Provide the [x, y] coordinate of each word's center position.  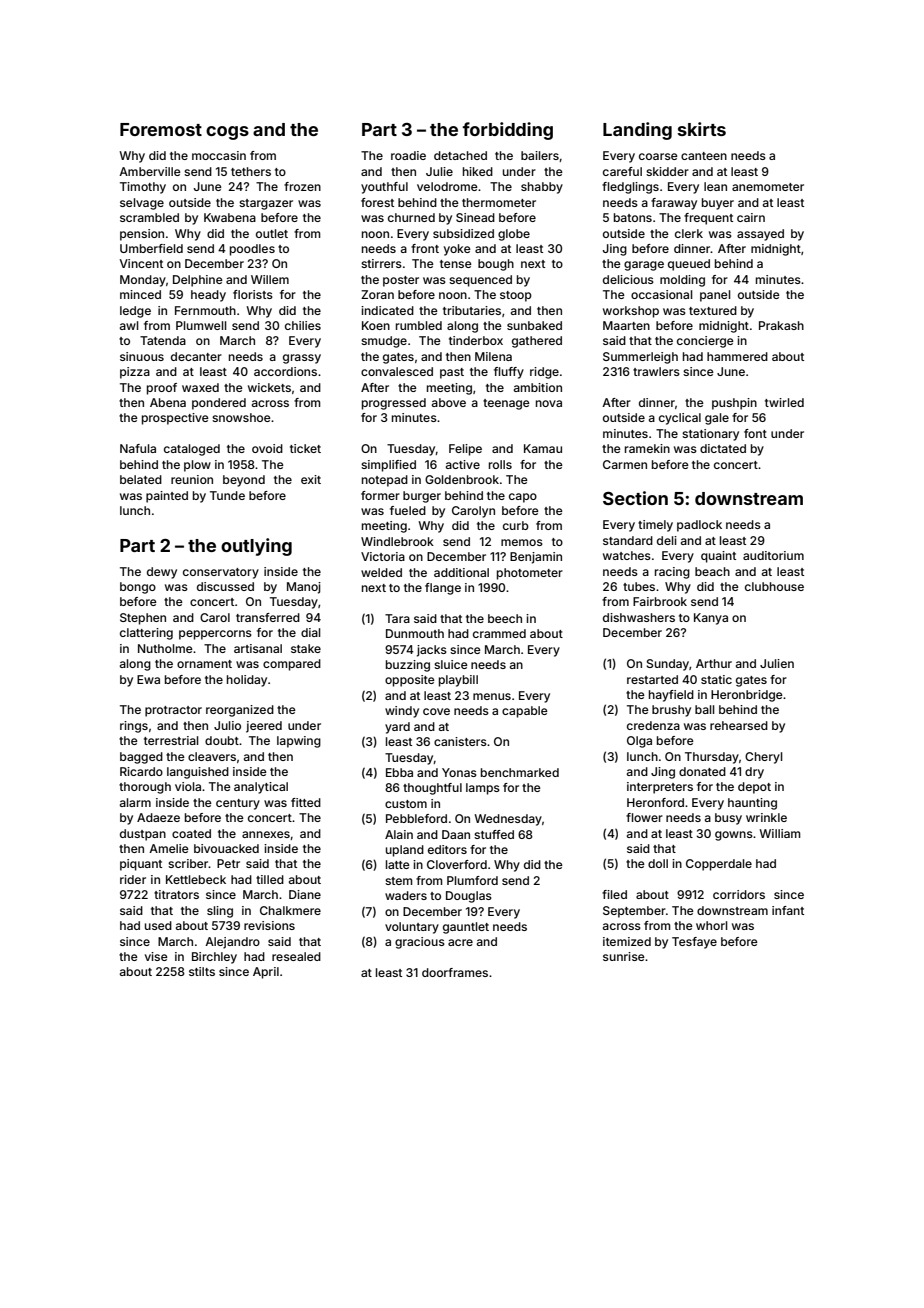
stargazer [266, 204]
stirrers [381, 263]
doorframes [455, 972]
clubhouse [774, 586]
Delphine [198, 281]
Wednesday [508, 820]
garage [644, 266]
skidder [667, 171]
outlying [256, 547]
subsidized [463, 233]
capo [523, 498]
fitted [306, 802]
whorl [712, 925]
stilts [202, 971]
